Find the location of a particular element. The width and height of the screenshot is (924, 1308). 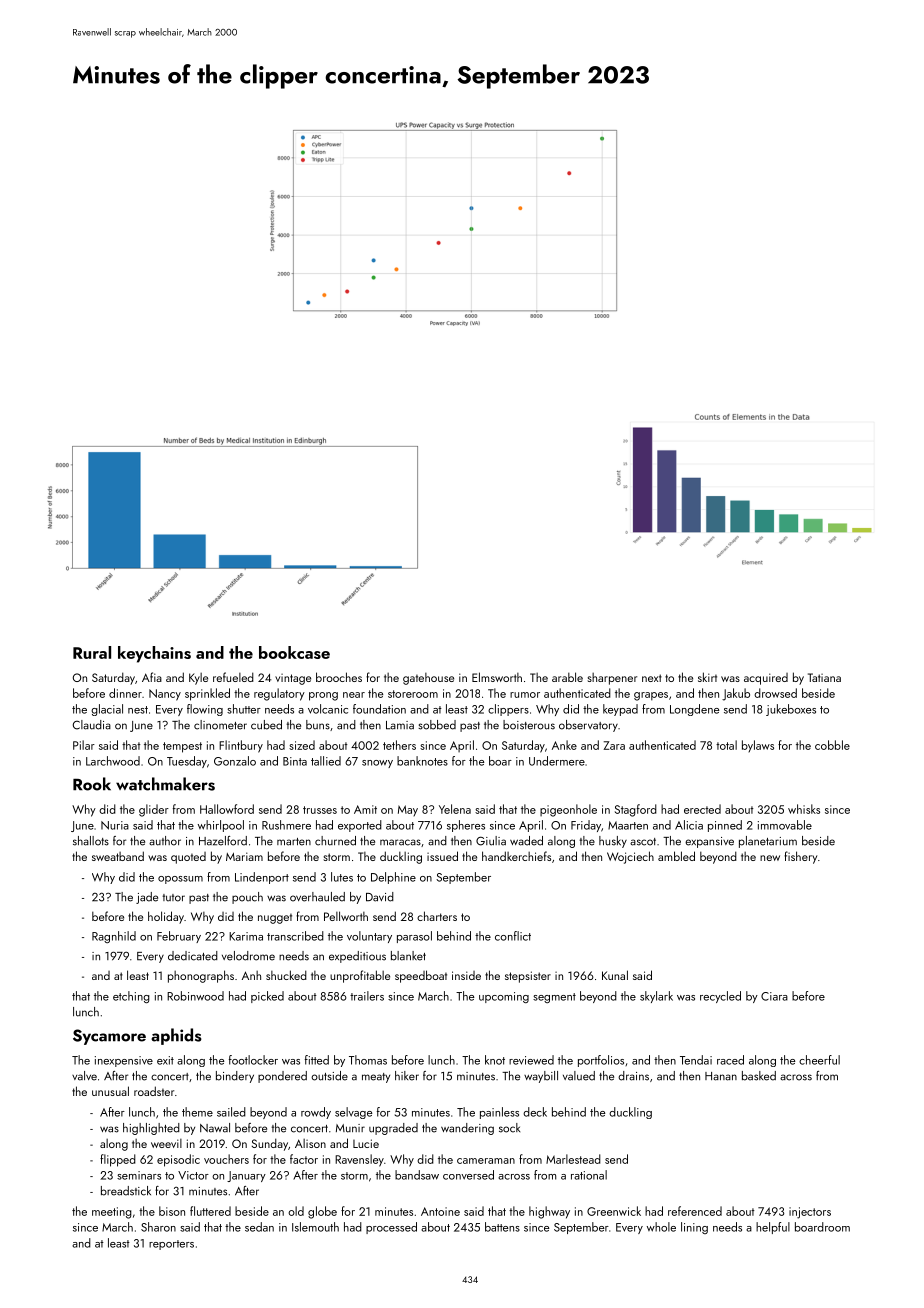

Tatiana is located at coordinates (824, 677).
